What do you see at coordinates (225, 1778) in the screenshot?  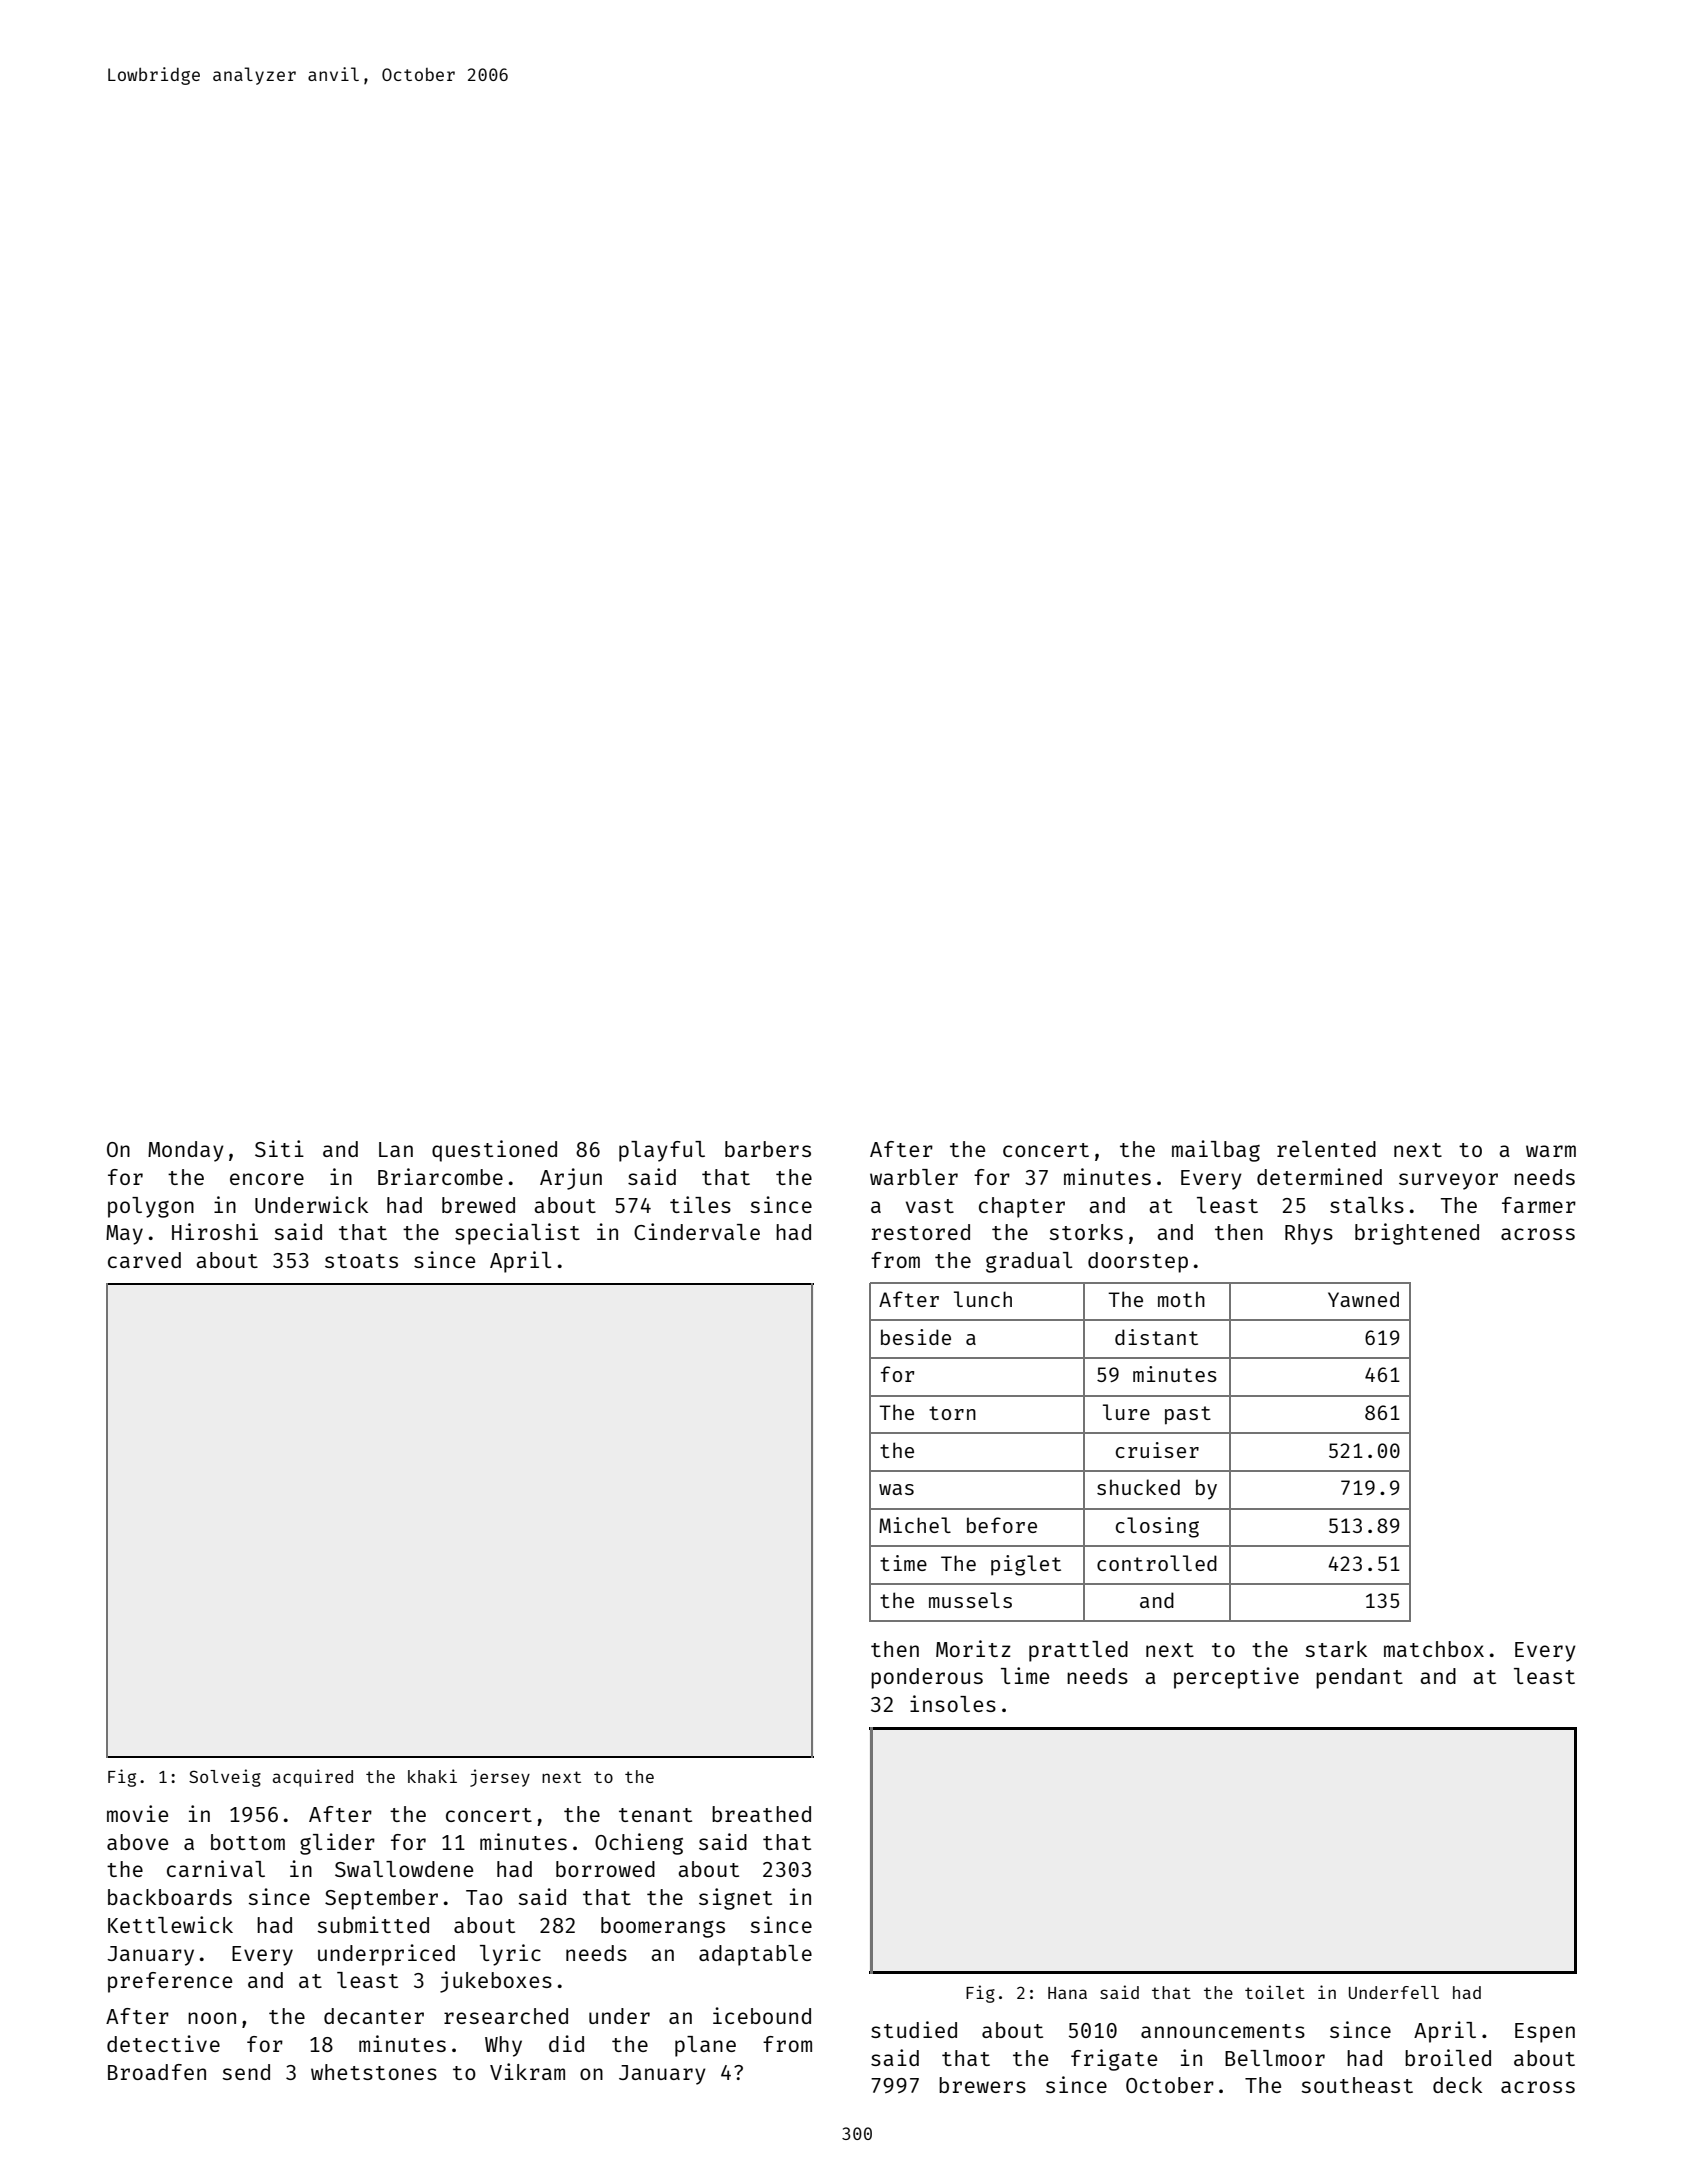 I see `Solveig` at bounding box center [225, 1778].
